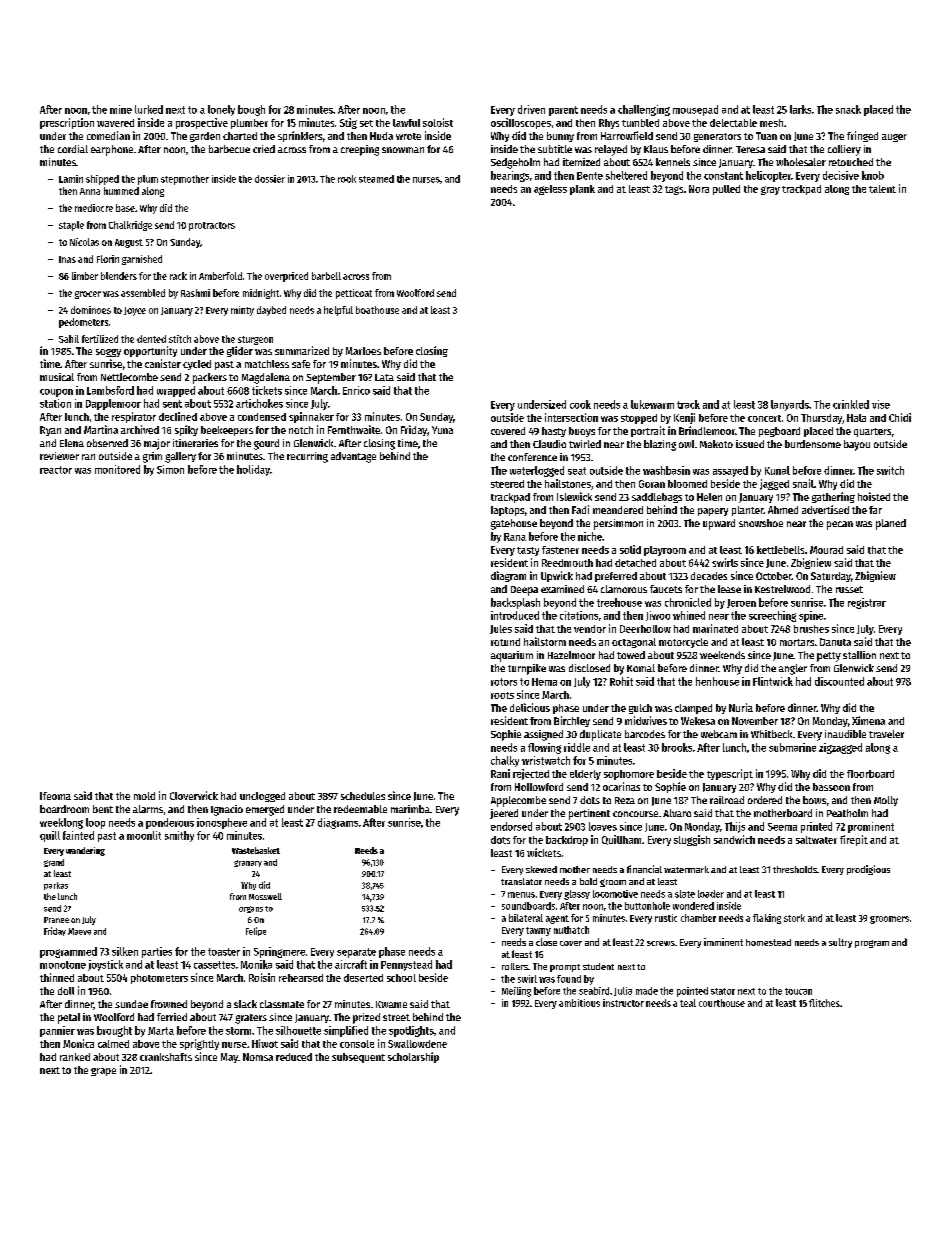 This screenshot has height=1233, width=952. What do you see at coordinates (868, 870) in the screenshot?
I see `prodigious` at bounding box center [868, 870].
